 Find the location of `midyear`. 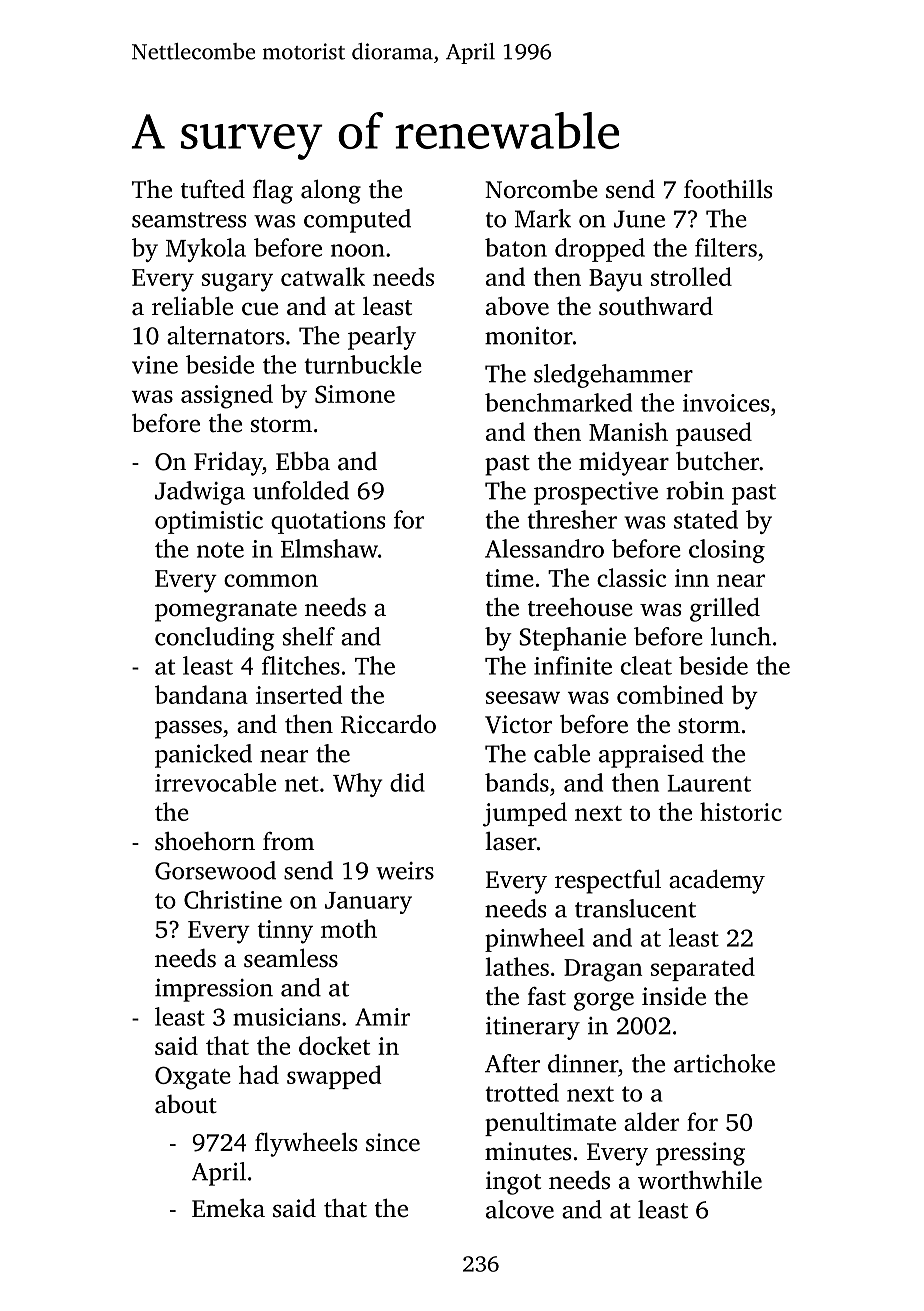

midyear is located at coordinates (624, 463).
